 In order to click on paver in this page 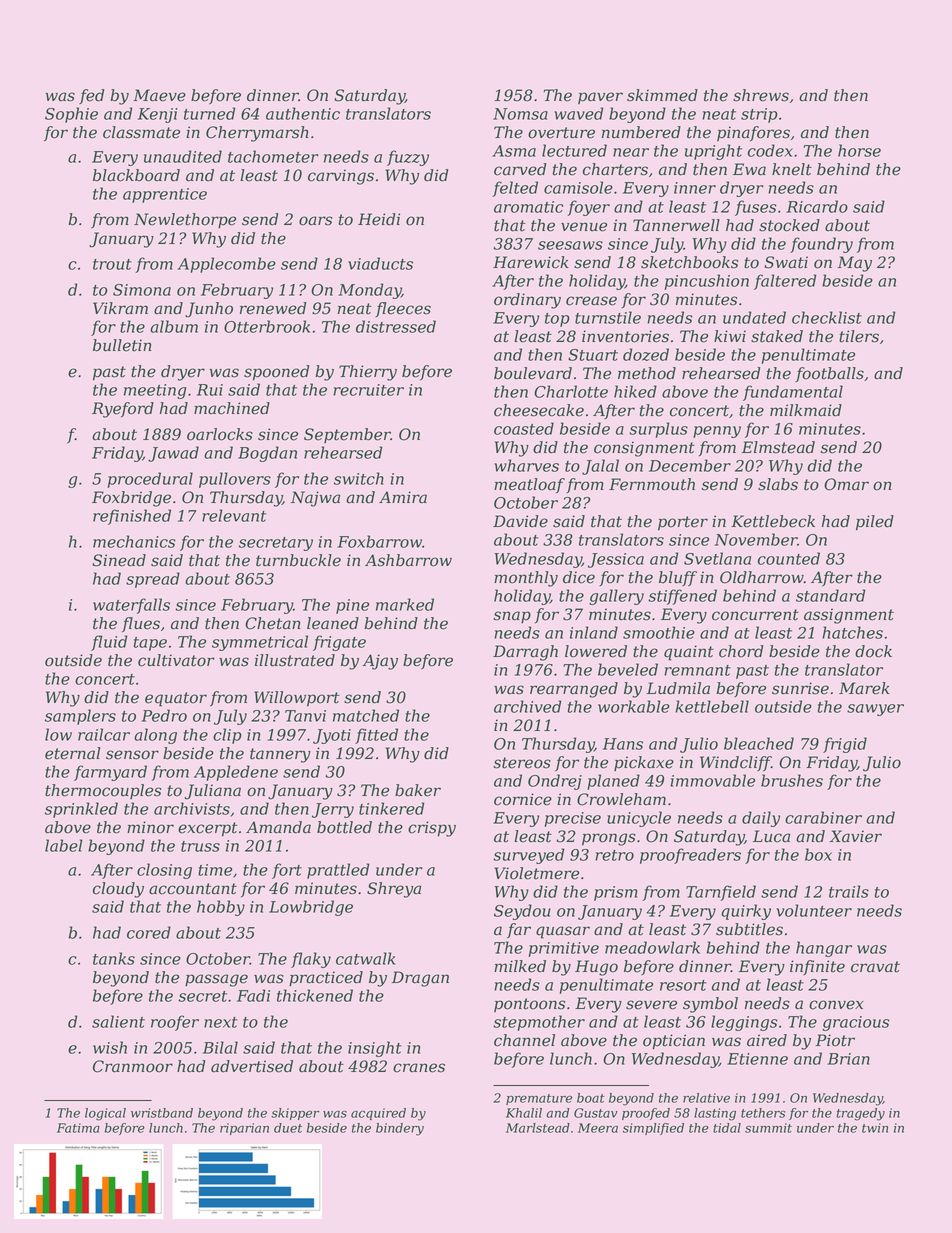, I will do `click(600, 98)`.
